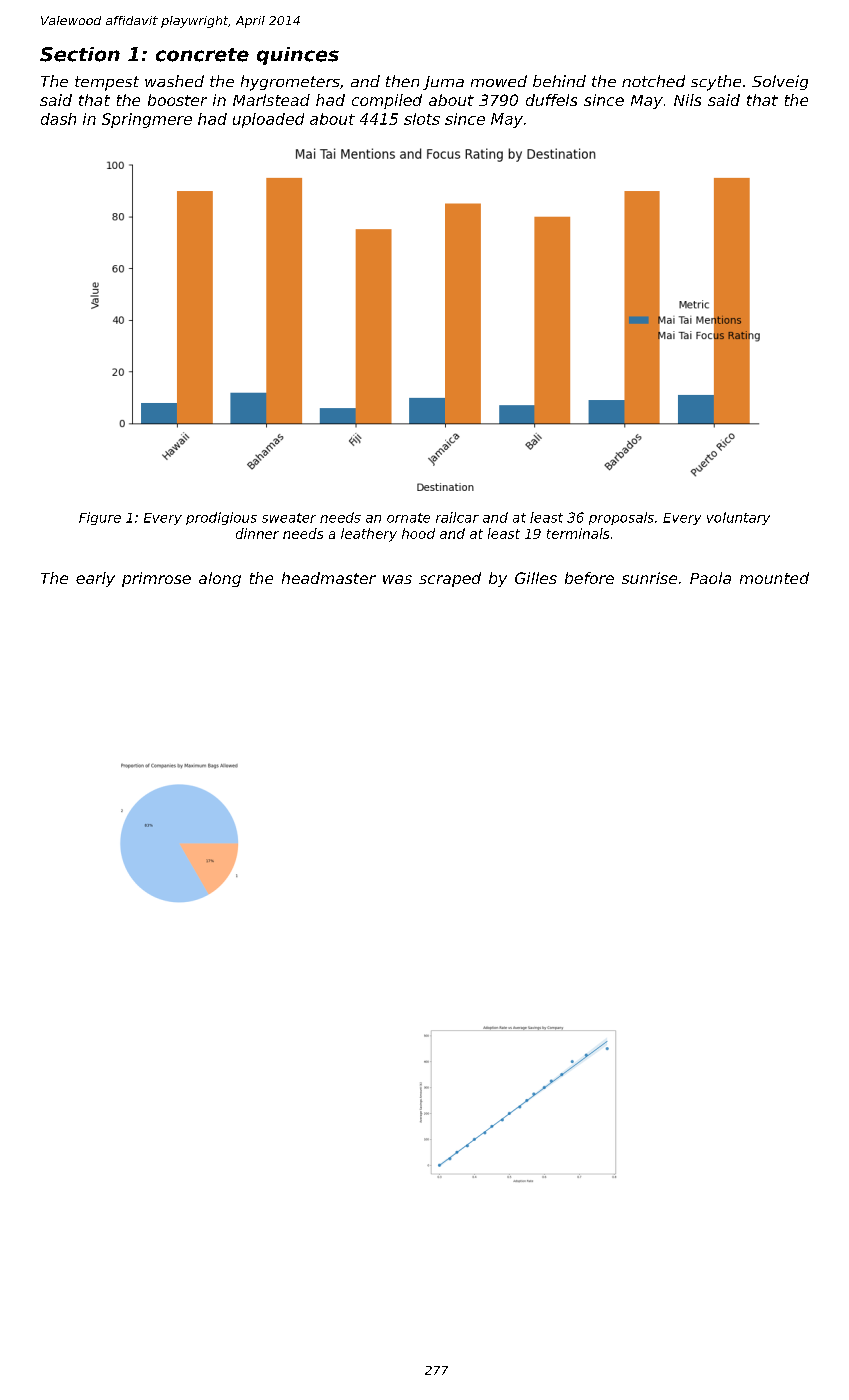  Describe the element at coordinates (402, 81) in the image. I see `then` at that location.
